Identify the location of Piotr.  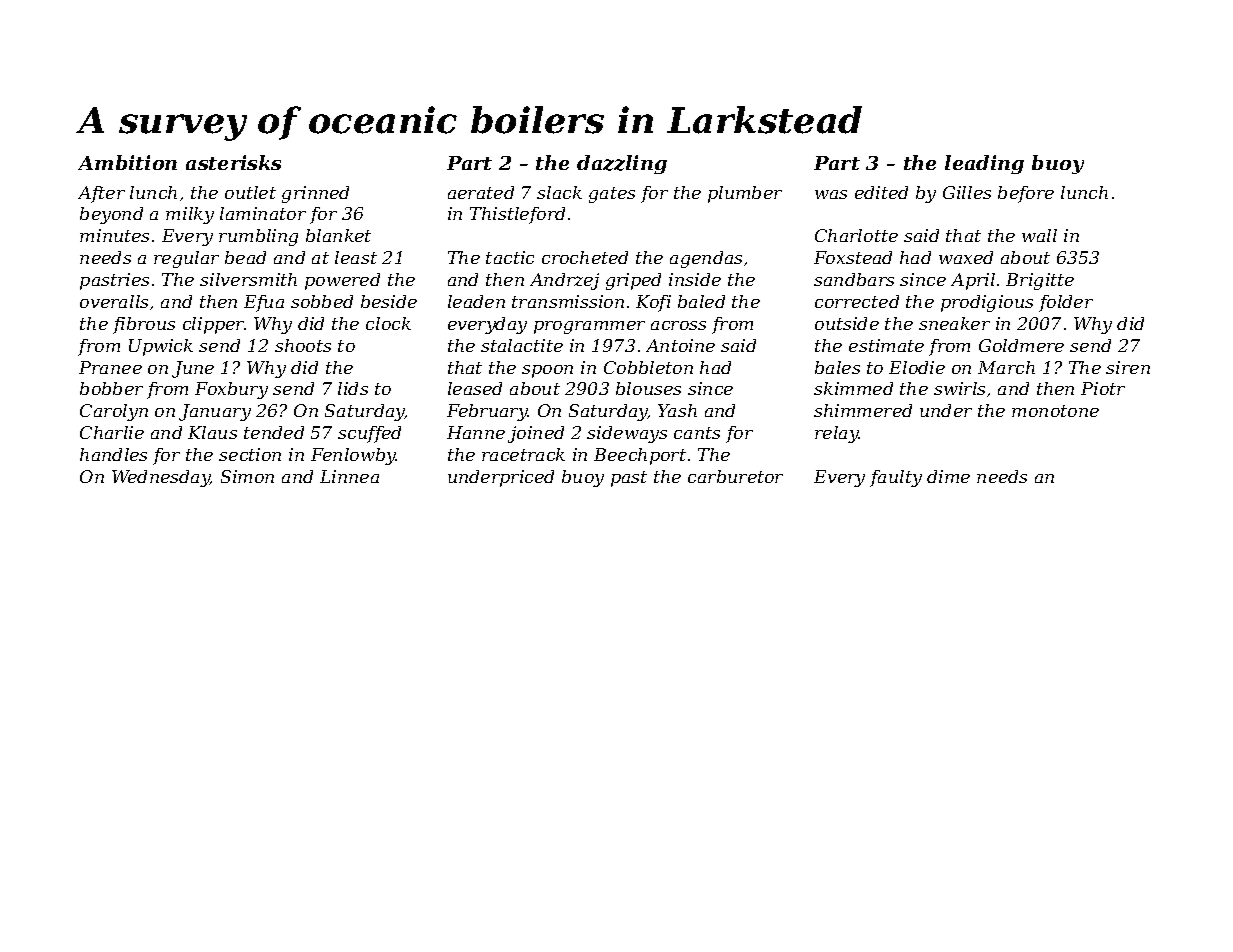
(1103, 388).
